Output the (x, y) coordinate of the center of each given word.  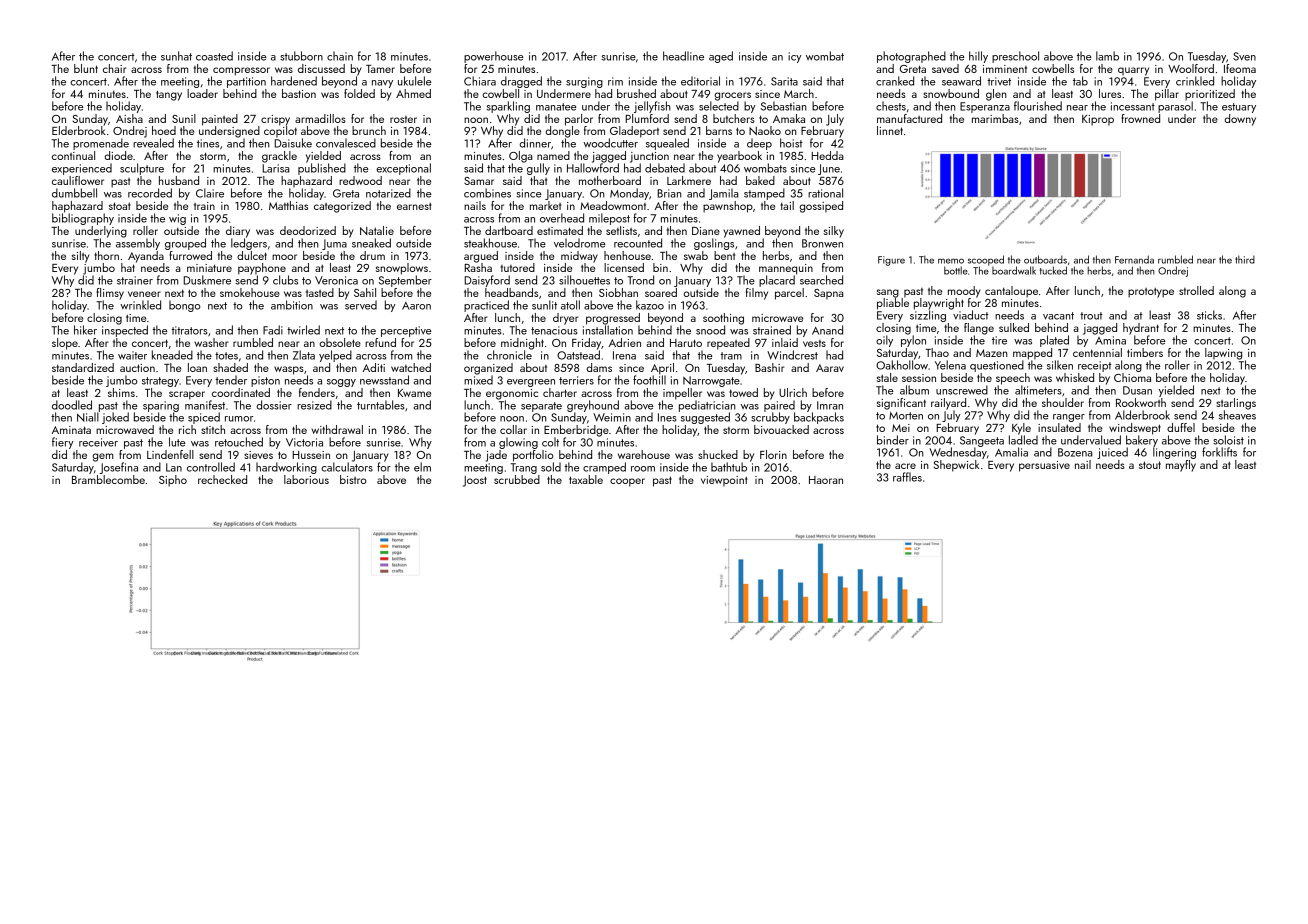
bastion (299, 93)
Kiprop (1098, 120)
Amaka (789, 118)
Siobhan (618, 292)
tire (999, 340)
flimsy (110, 294)
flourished (1038, 106)
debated (665, 168)
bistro (353, 479)
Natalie (377, 230)
